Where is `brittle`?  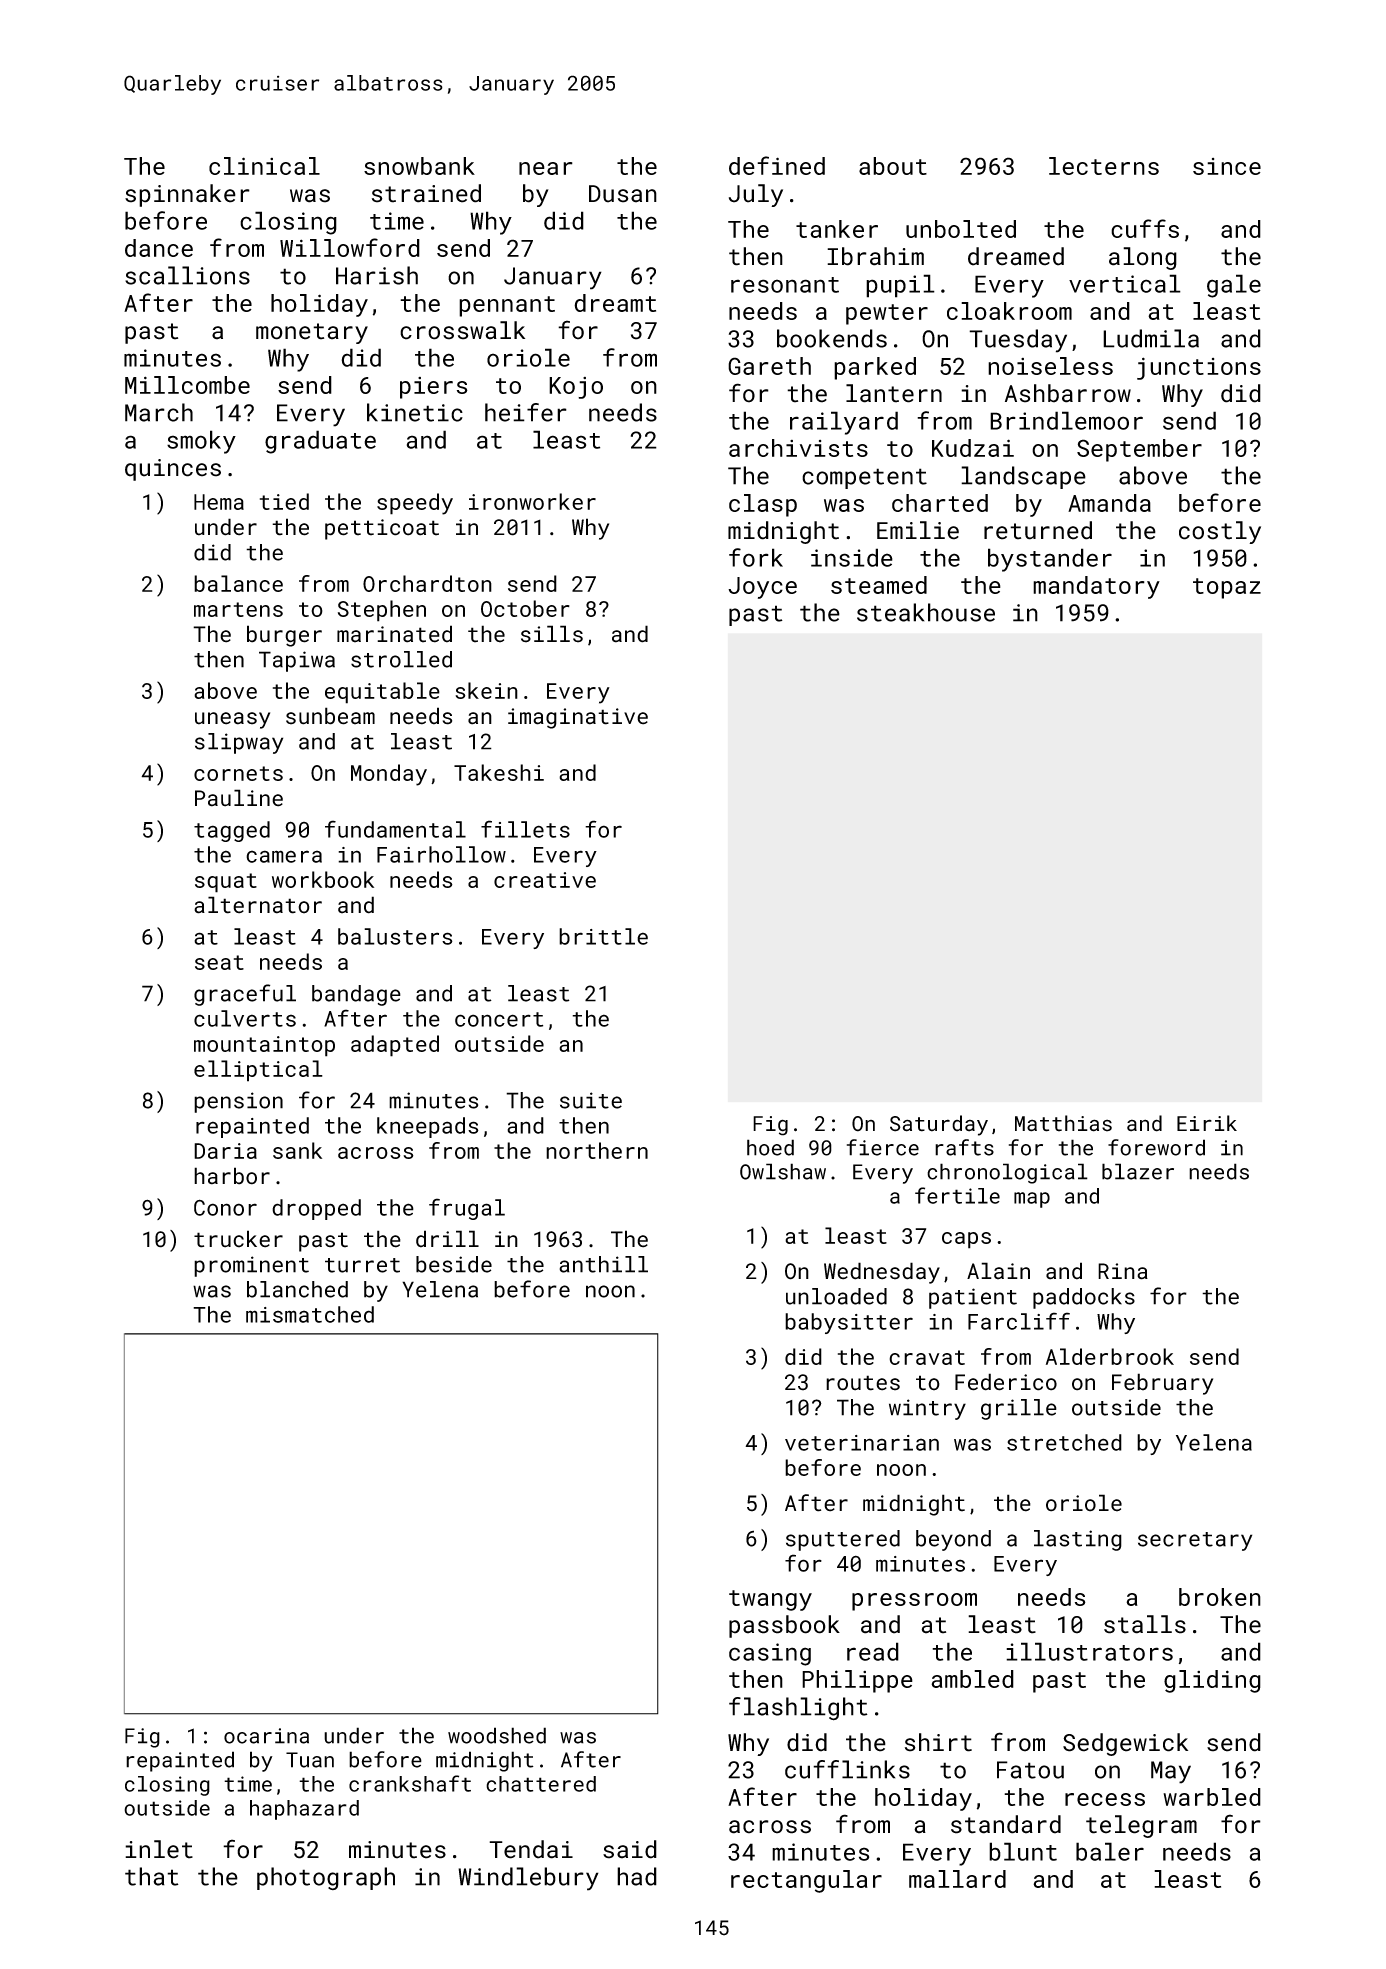
brittle is located at coordinates (603, 936).
